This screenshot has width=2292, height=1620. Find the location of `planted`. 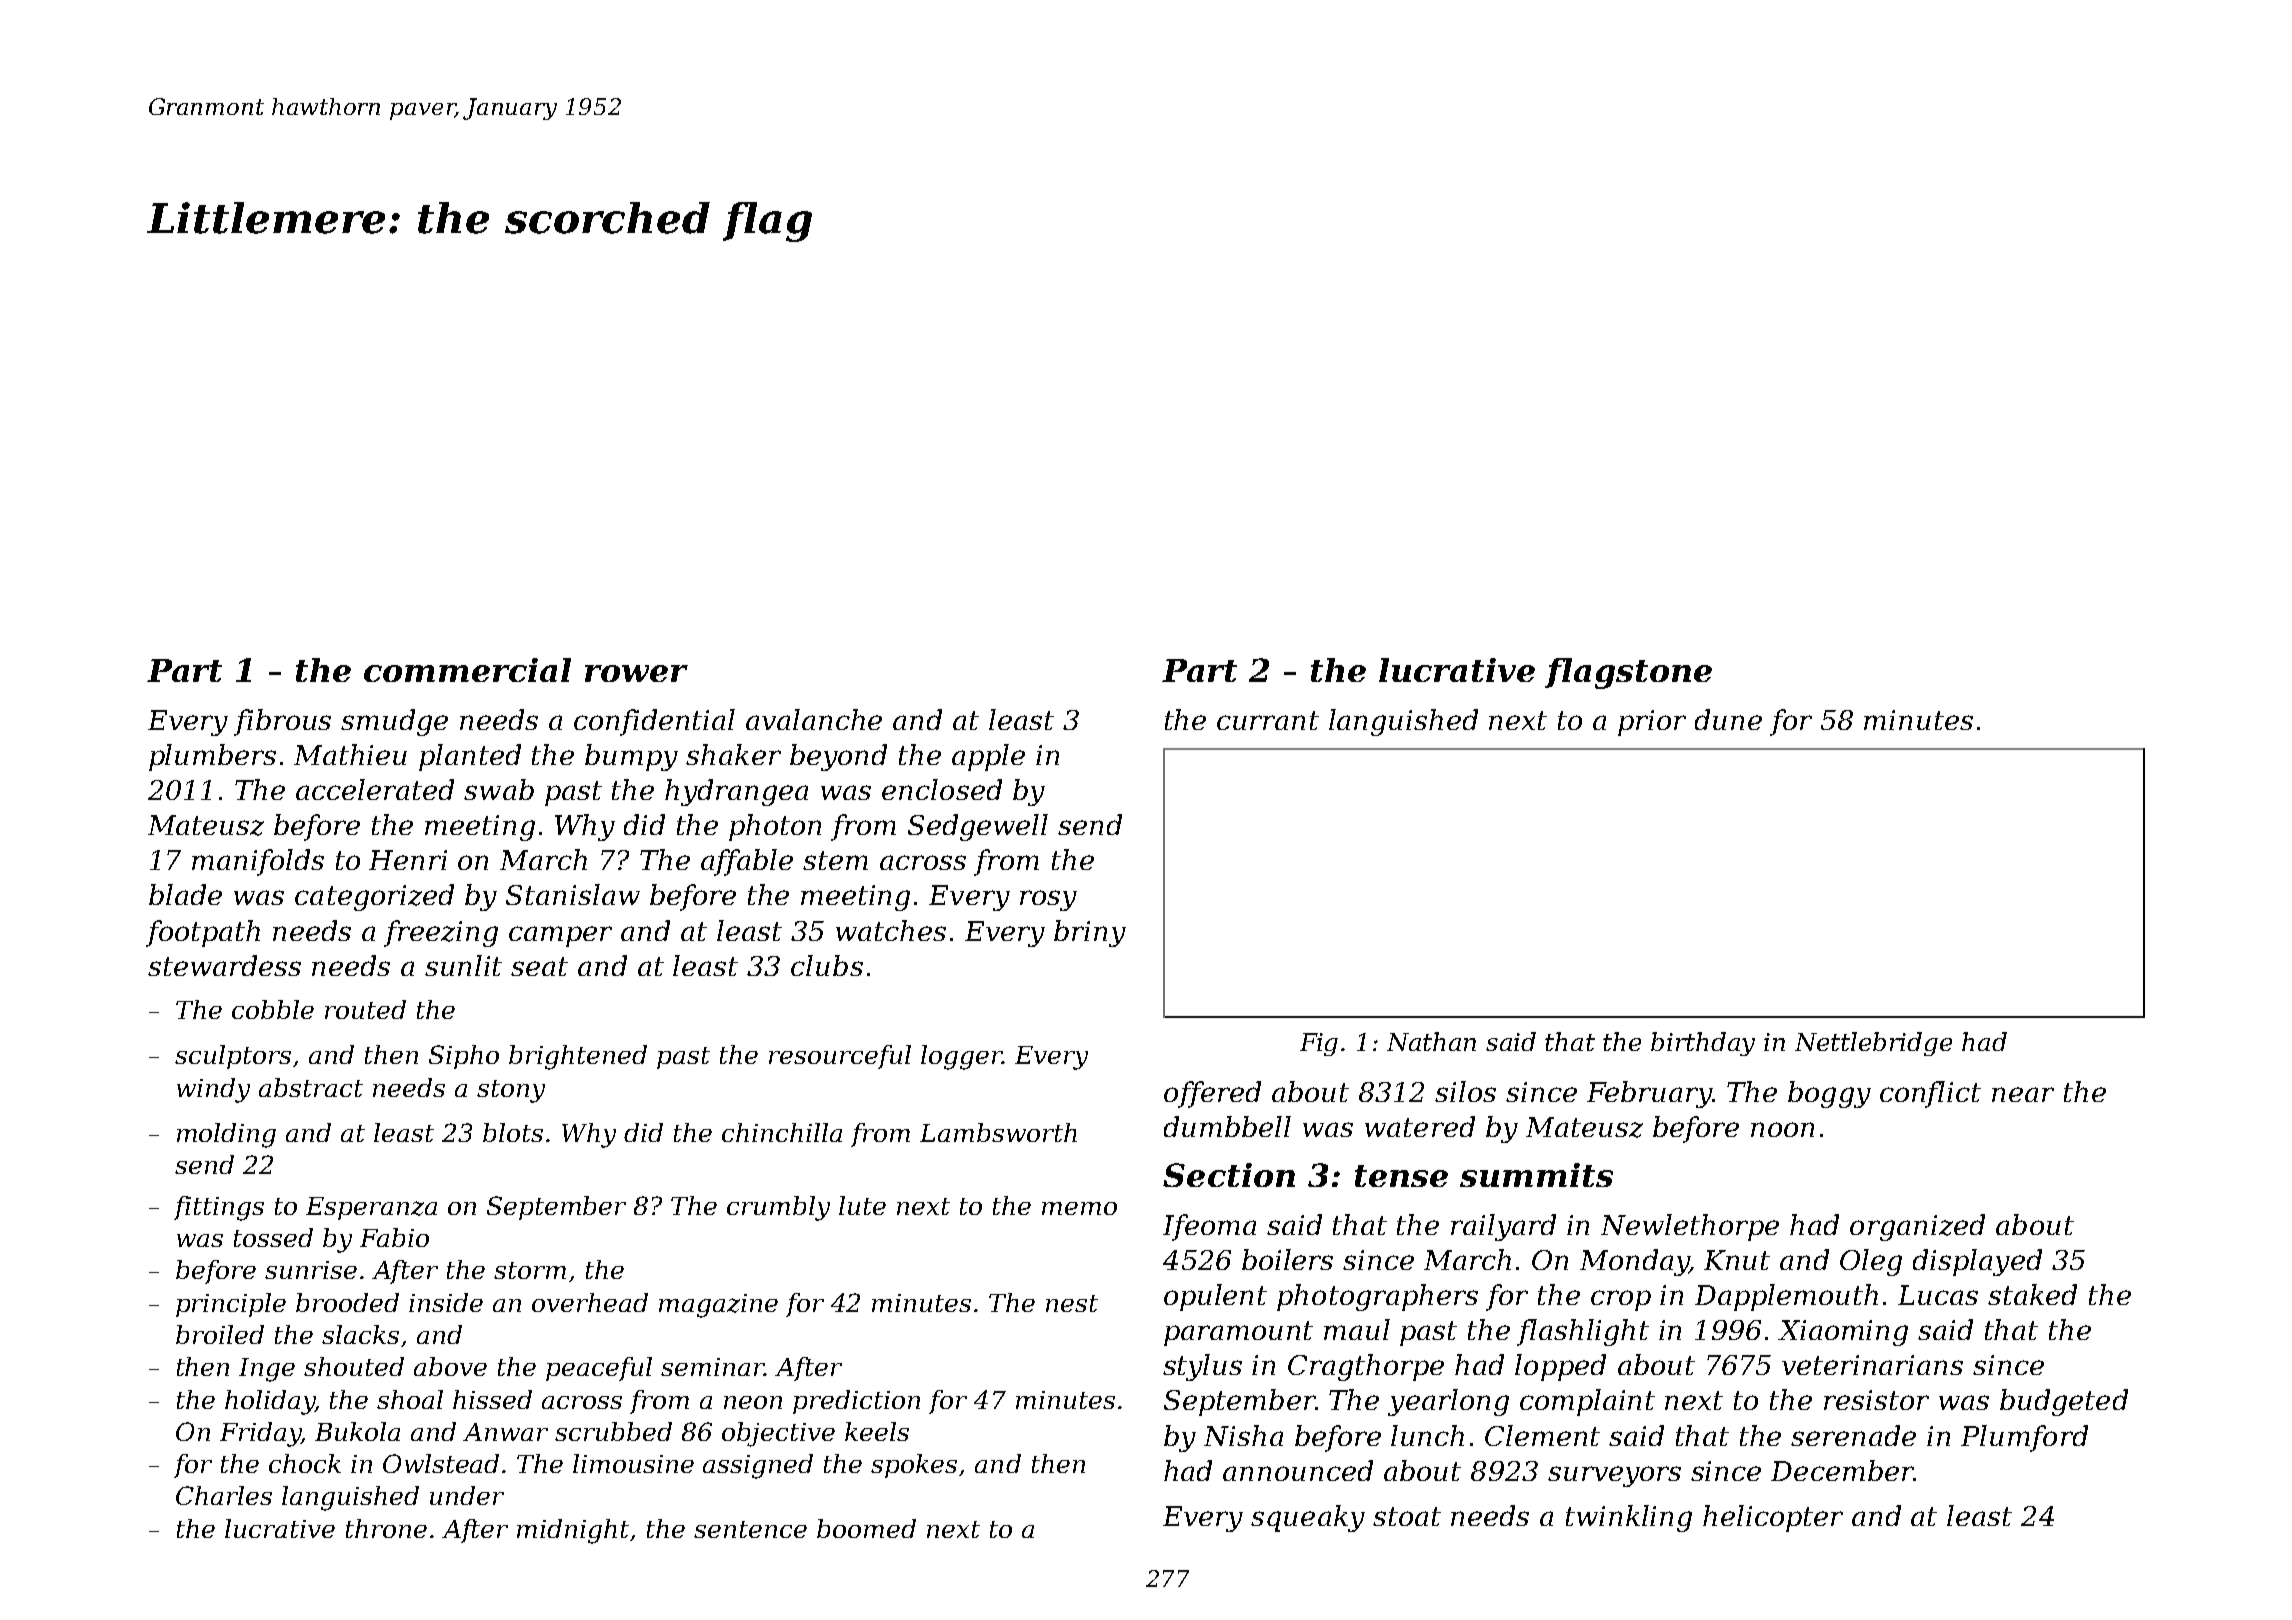

planted is located at coordinates (470, 757).
